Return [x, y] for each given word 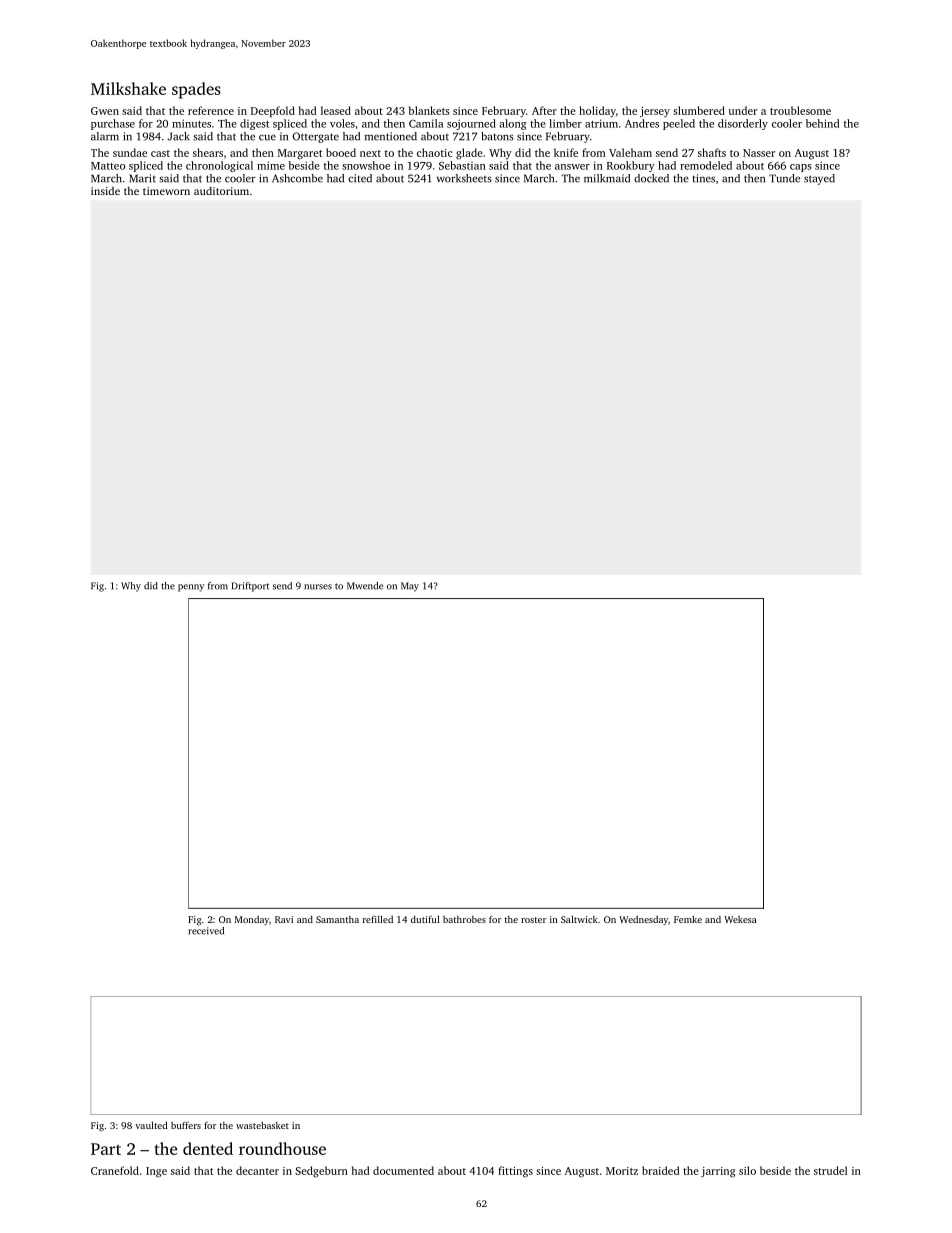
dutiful [425, 919]
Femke [688, 919]
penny [191, 588]
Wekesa [740, 919]
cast [160, 153]
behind [823, 123]
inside [105, 191]
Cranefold [115, 1170]
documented [403, 1170]
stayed [819, 179]
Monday [252, 920]
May [410, 587]
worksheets [464, 178]
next [370, 153]
